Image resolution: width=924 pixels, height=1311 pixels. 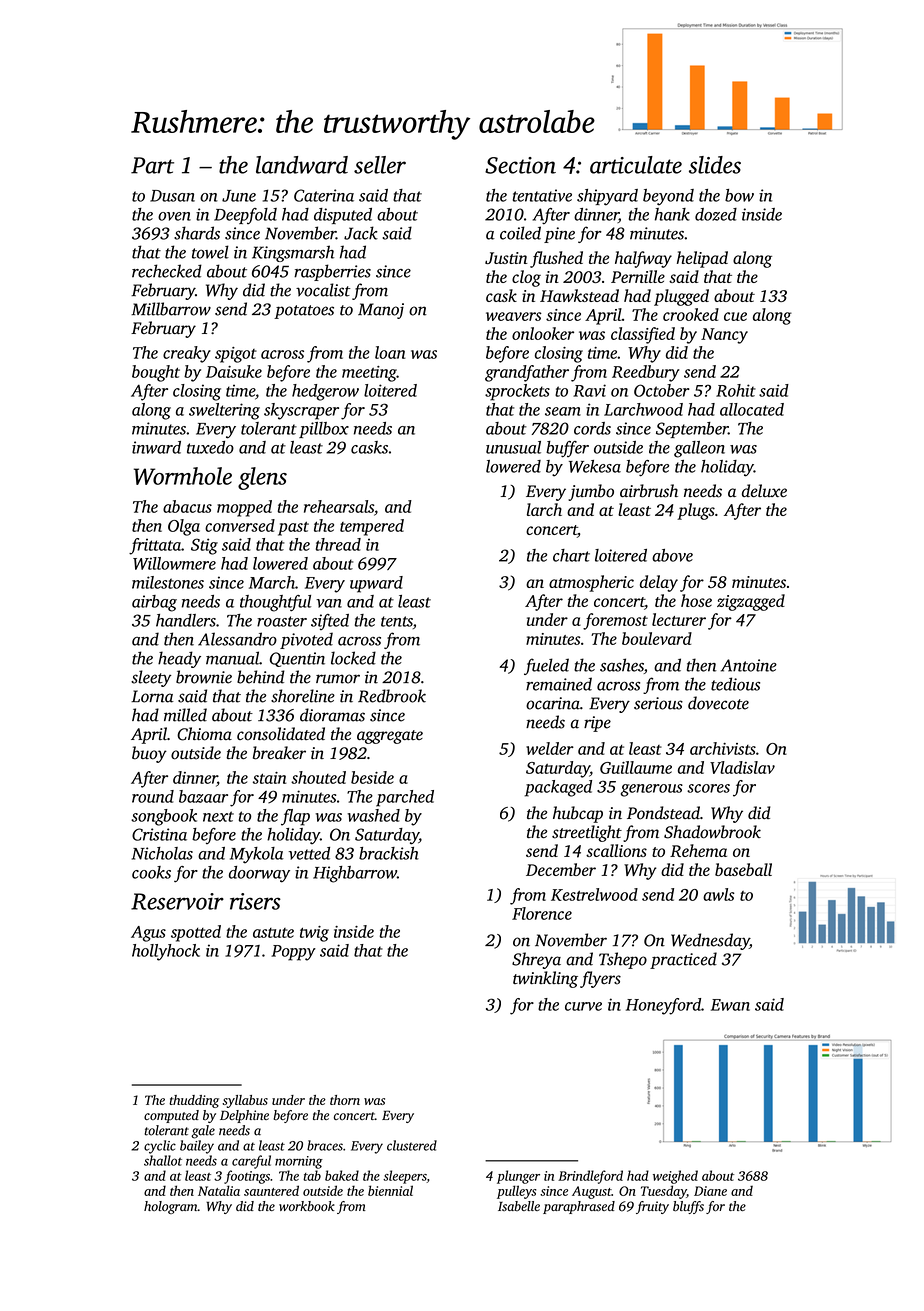 I want to click on Section, so click(x=520, y=165).
